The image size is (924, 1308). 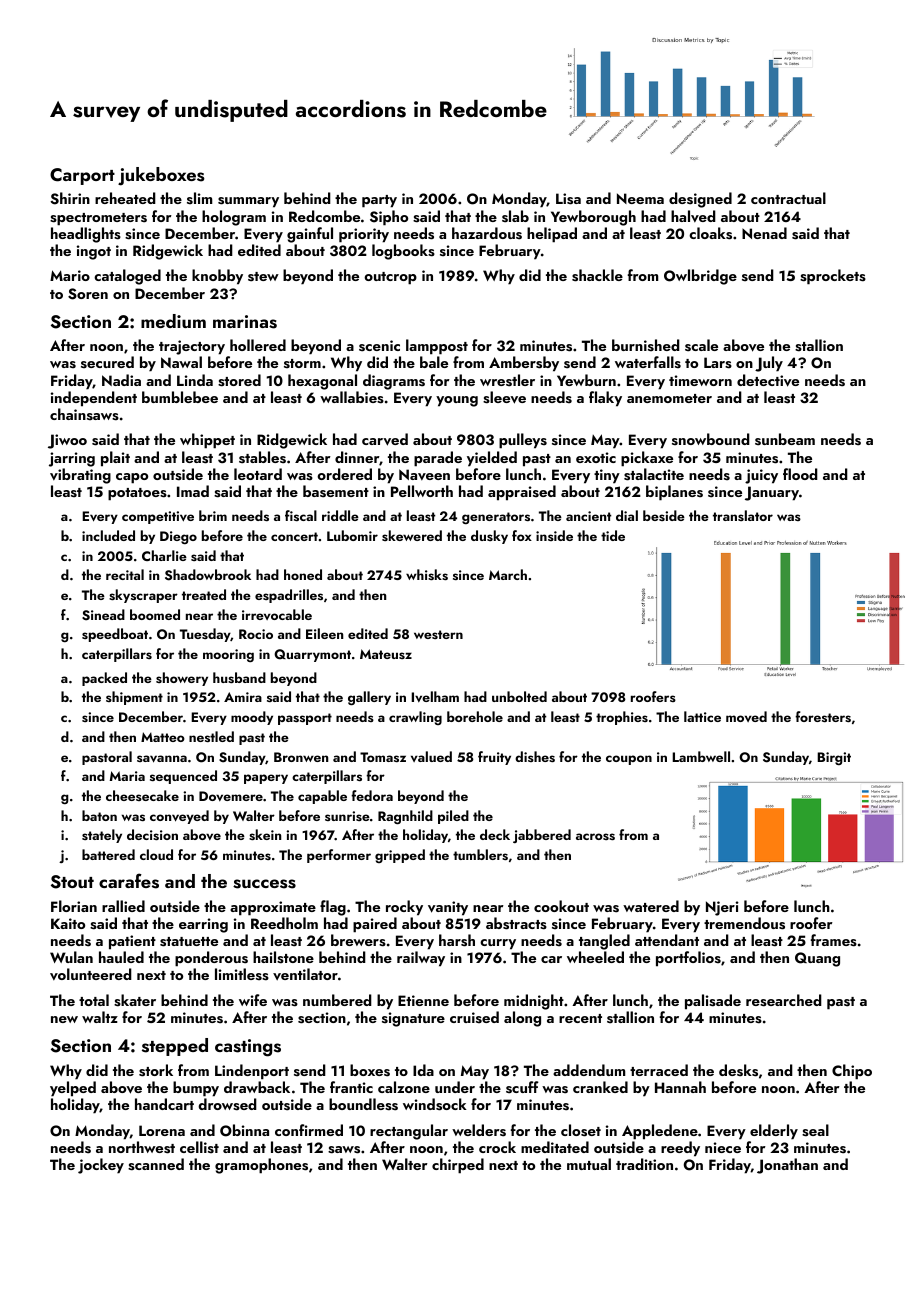 What do you see at coordinates (104, 679) in the screenshot?
I see `packed` at bounding box center [104, 679].
